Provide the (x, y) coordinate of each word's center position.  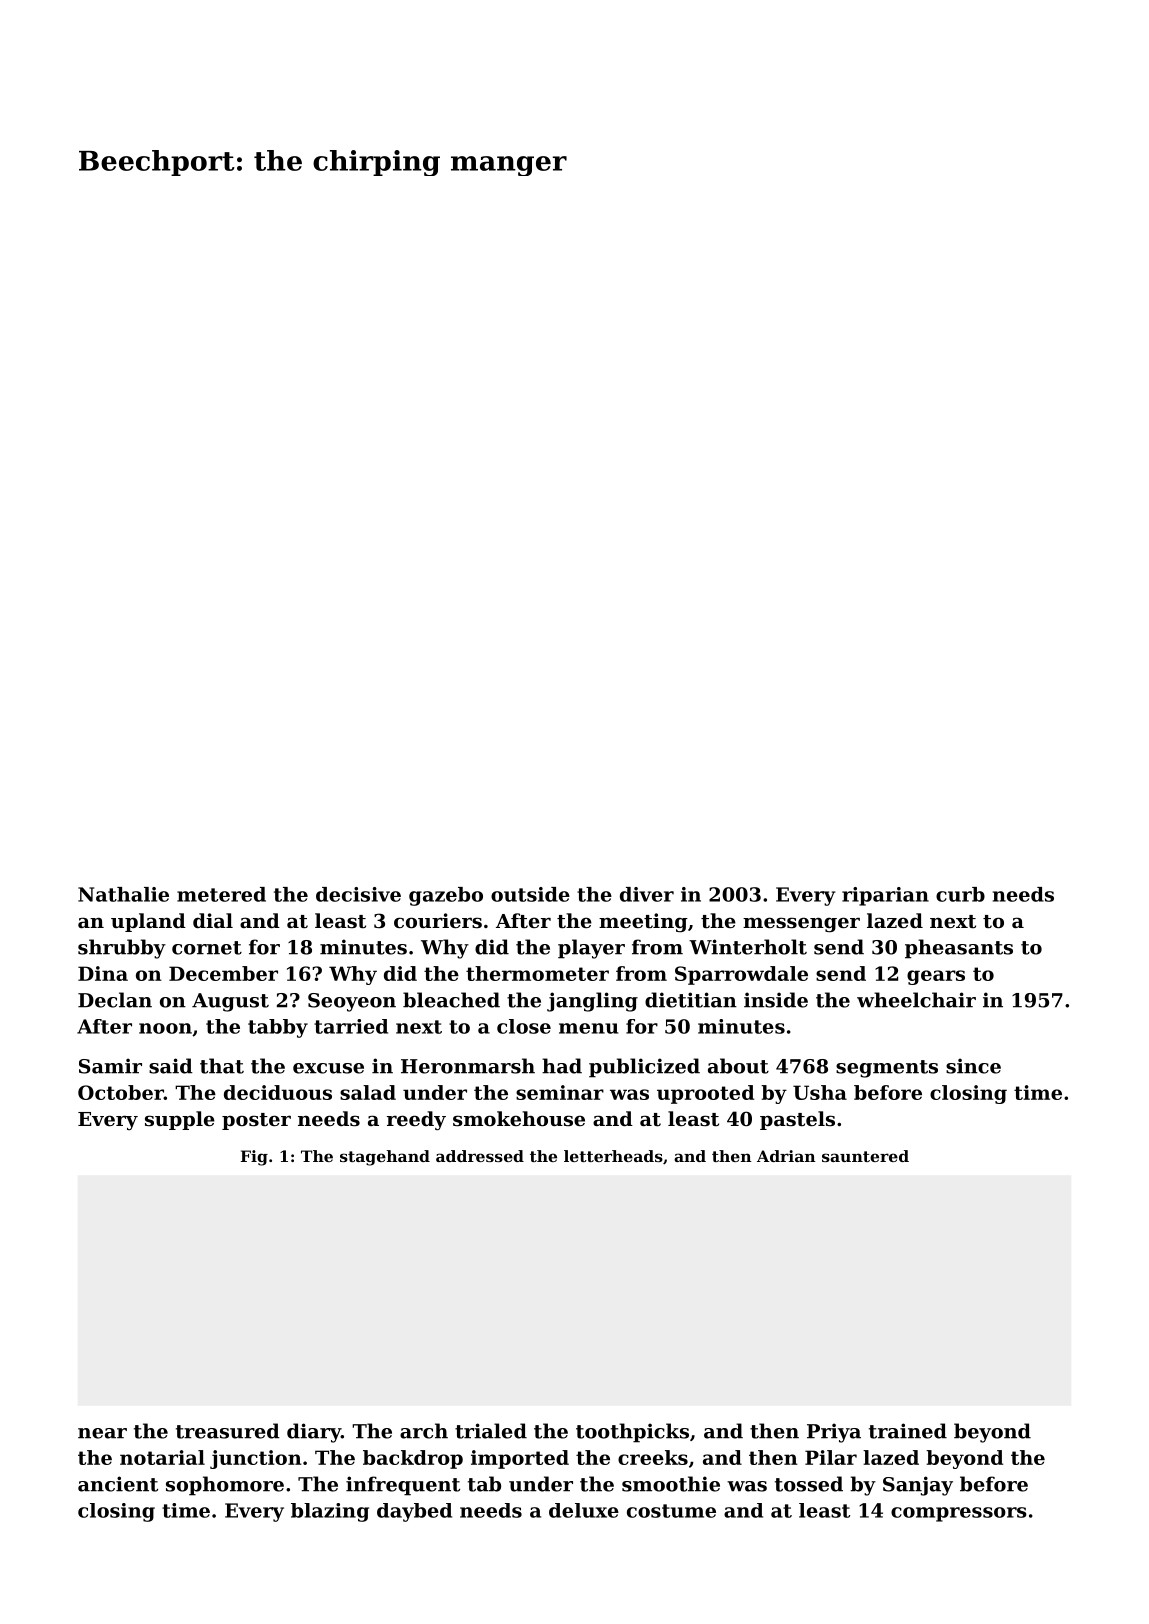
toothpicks (632, 1433)
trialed (491, 1431)
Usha (820, 1092)
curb (960, 894)
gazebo (446, 896)
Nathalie (123, 894)
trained (908, 1431)
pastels (797, 1120)
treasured (228, 1431)
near (102, 1433)
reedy (416, 1121)
